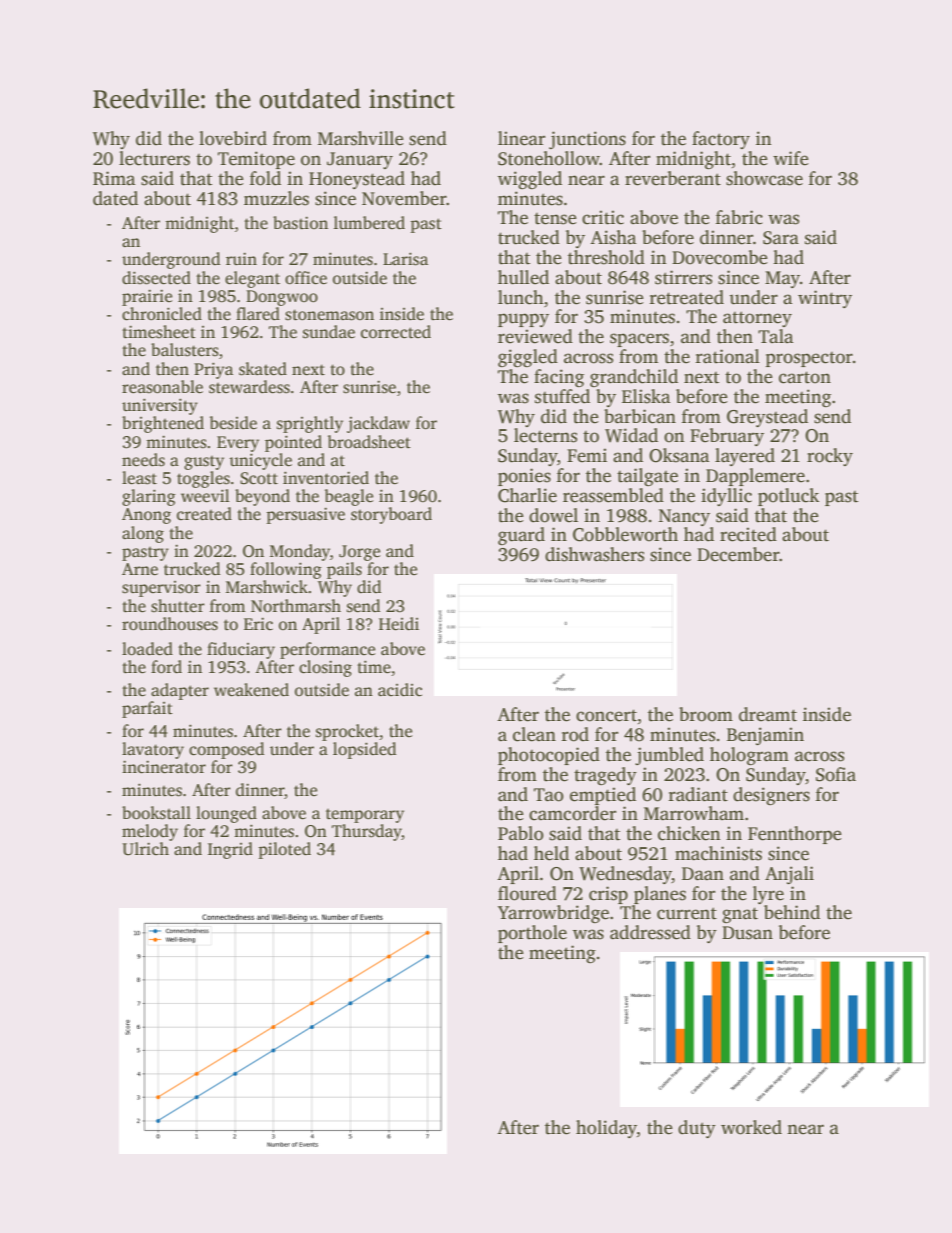 Image resolution: width=952 pixels, height=1233 pixels. I want to click on piloted, so click(284, 850).
